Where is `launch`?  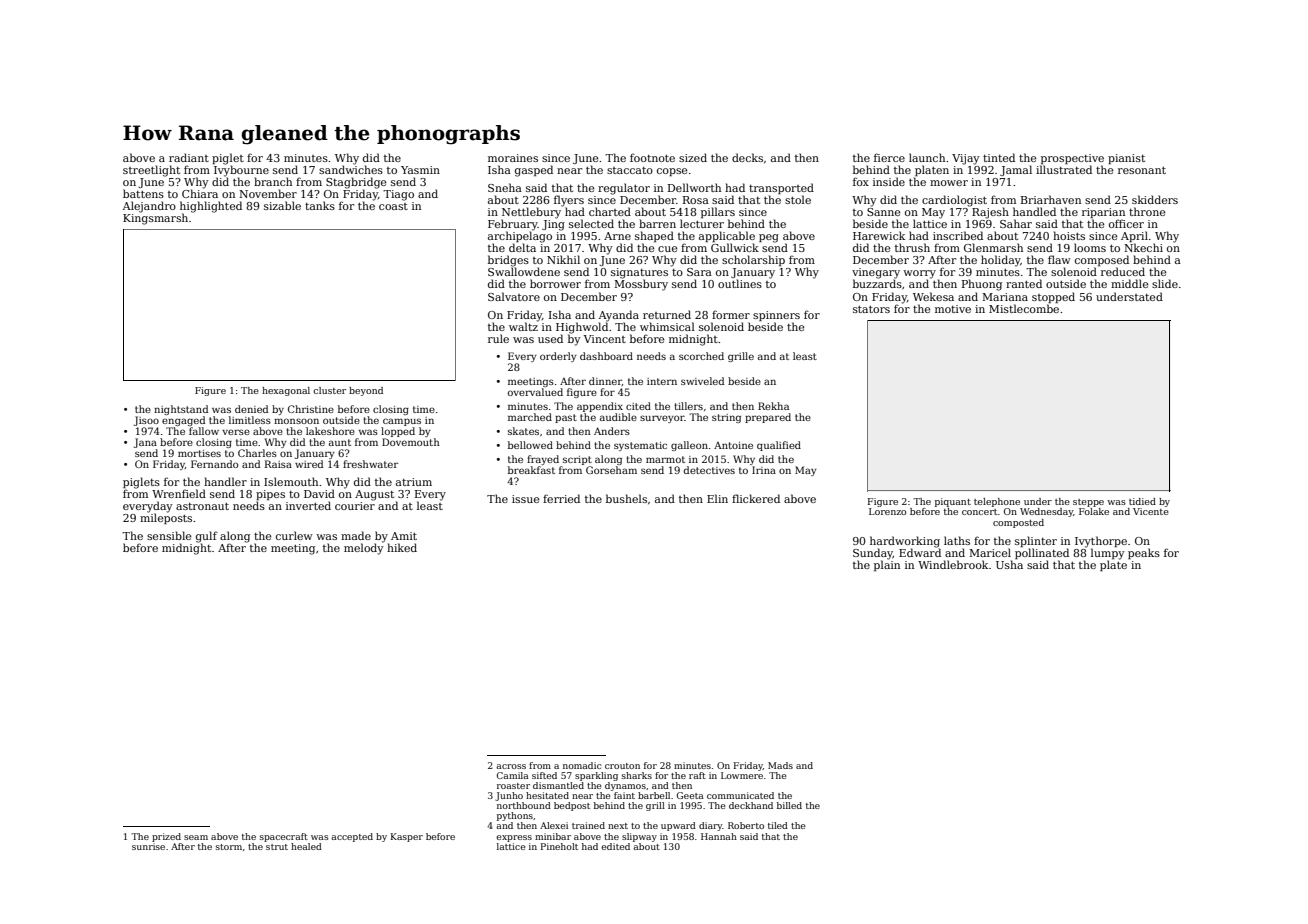 launch is located at coordinates (927, 157).
